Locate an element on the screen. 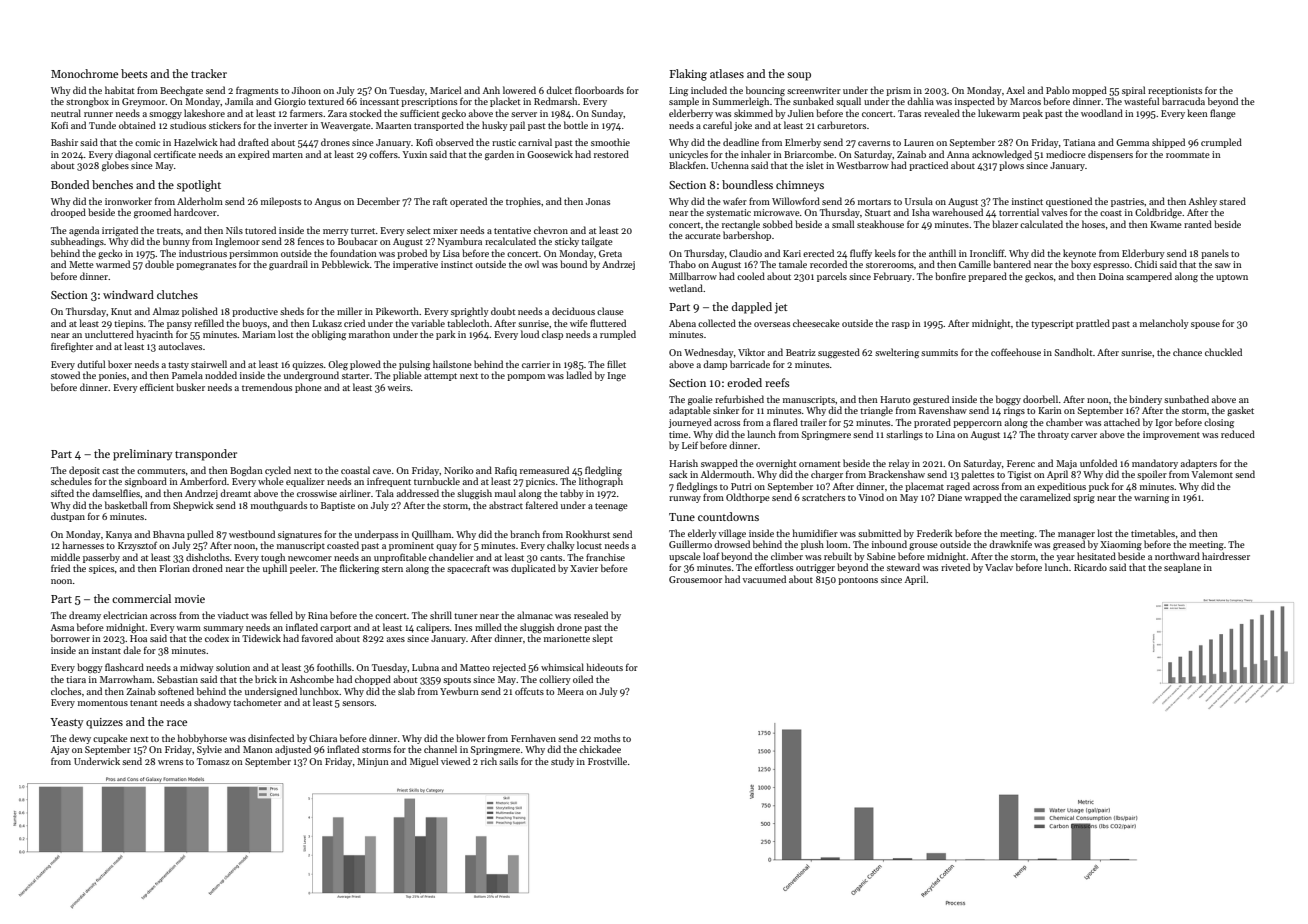 The width and height of the screenshot is (1308, 924). mileposts is located at coordinates (281, 202).
